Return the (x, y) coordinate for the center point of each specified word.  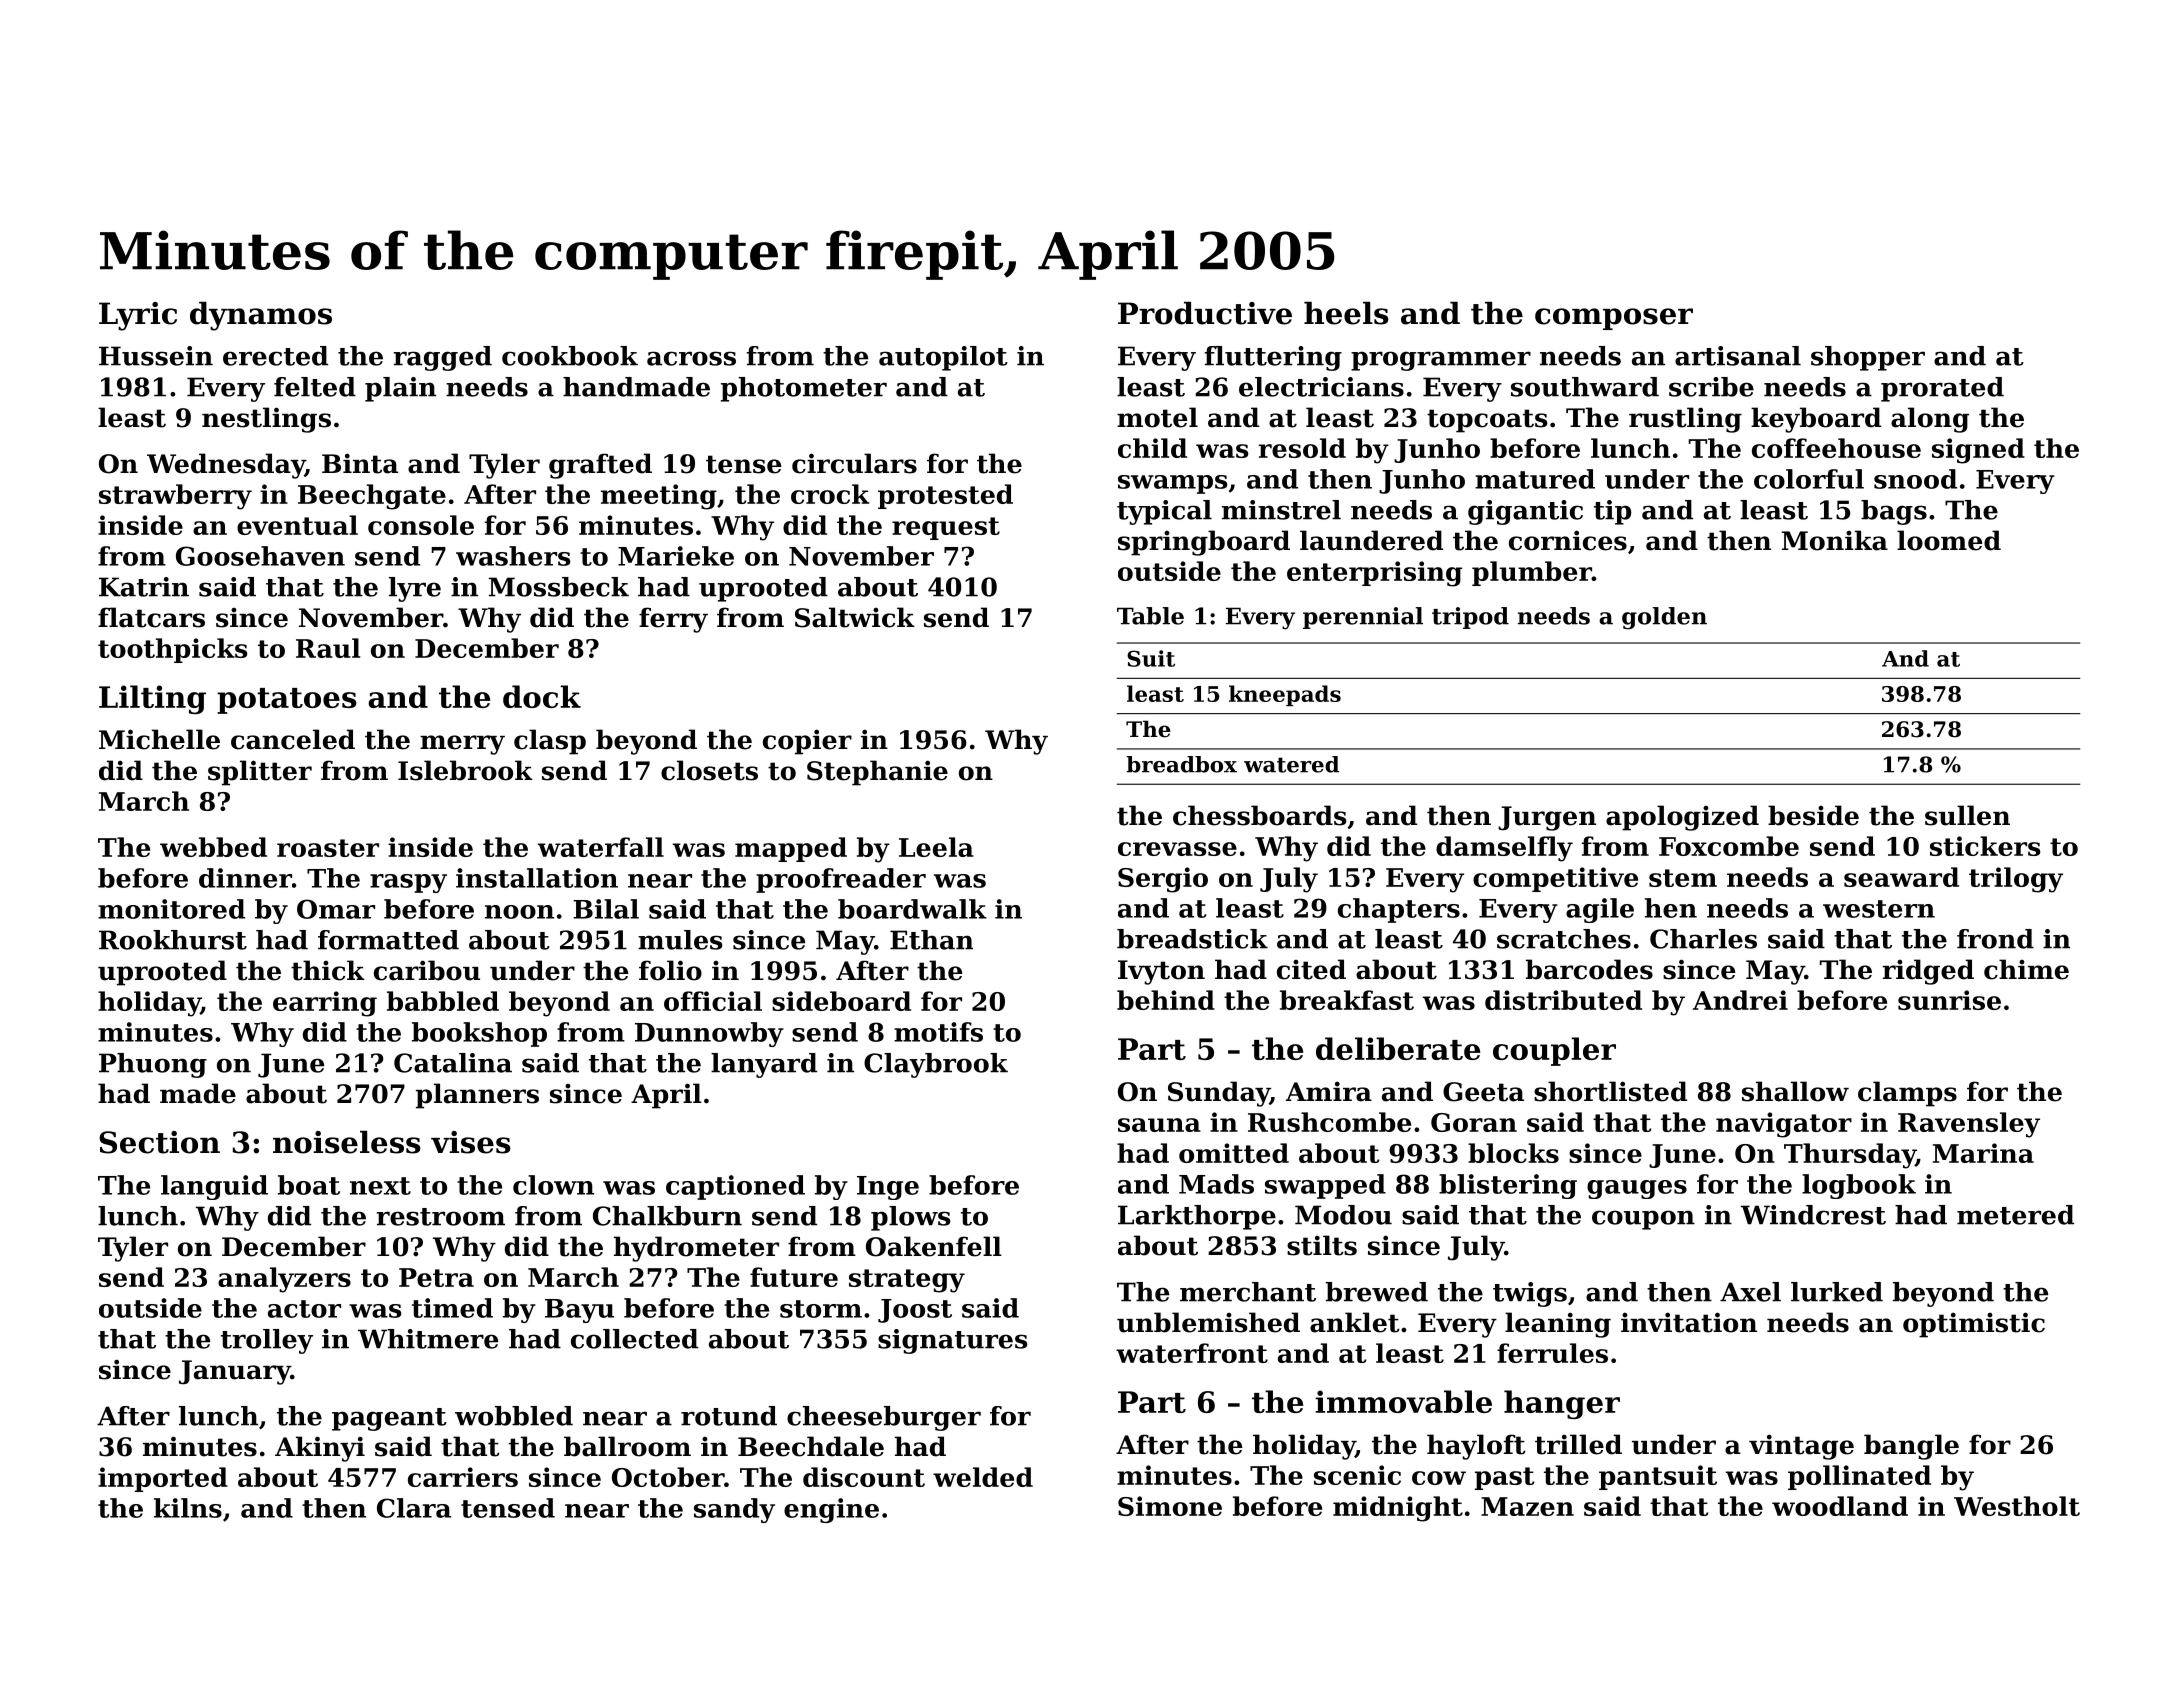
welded (983, 1477)
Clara (414, 1508)
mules (680, 940)
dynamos (261, 316)
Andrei (1740, 1000)
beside (1813, 815)
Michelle (159, 739)
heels (1346, 313)
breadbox (1181, 764)
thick (328, 970)
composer (1614, 319)
